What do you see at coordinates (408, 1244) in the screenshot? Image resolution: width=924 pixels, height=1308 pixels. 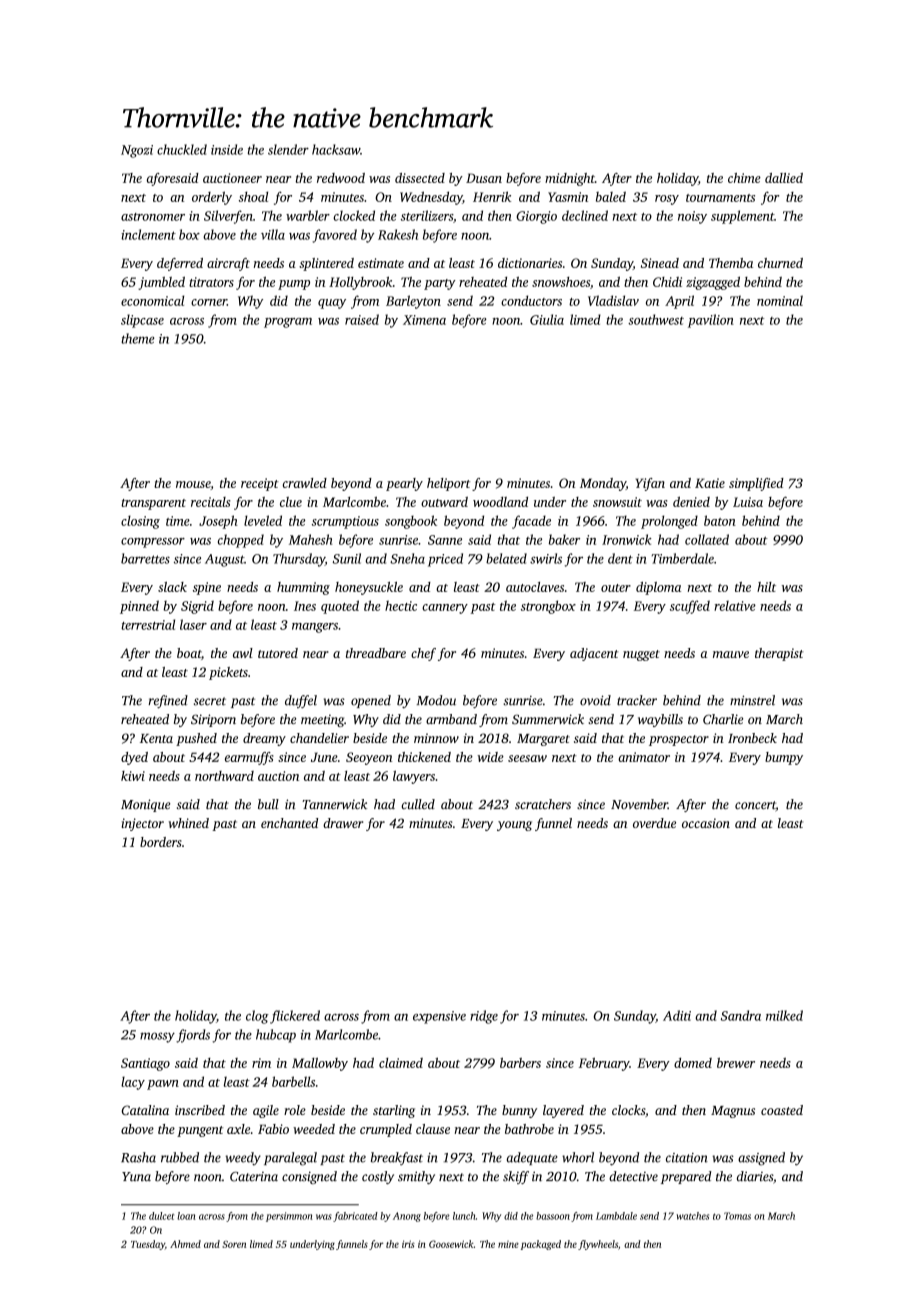 I see `iris` at bounding box center [408, 1244].
